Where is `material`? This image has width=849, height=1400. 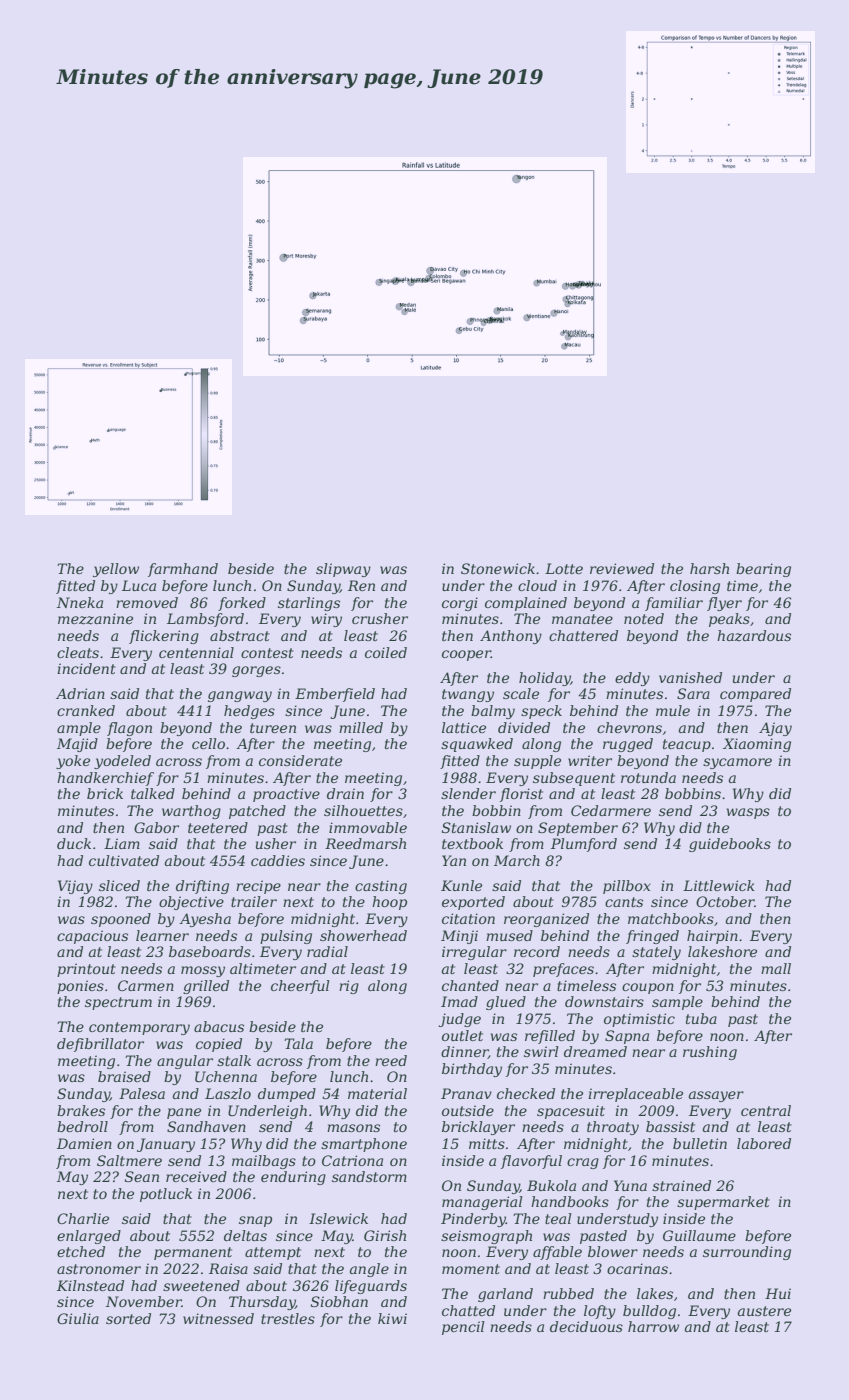
material is located at coordinates (377, 1093).
